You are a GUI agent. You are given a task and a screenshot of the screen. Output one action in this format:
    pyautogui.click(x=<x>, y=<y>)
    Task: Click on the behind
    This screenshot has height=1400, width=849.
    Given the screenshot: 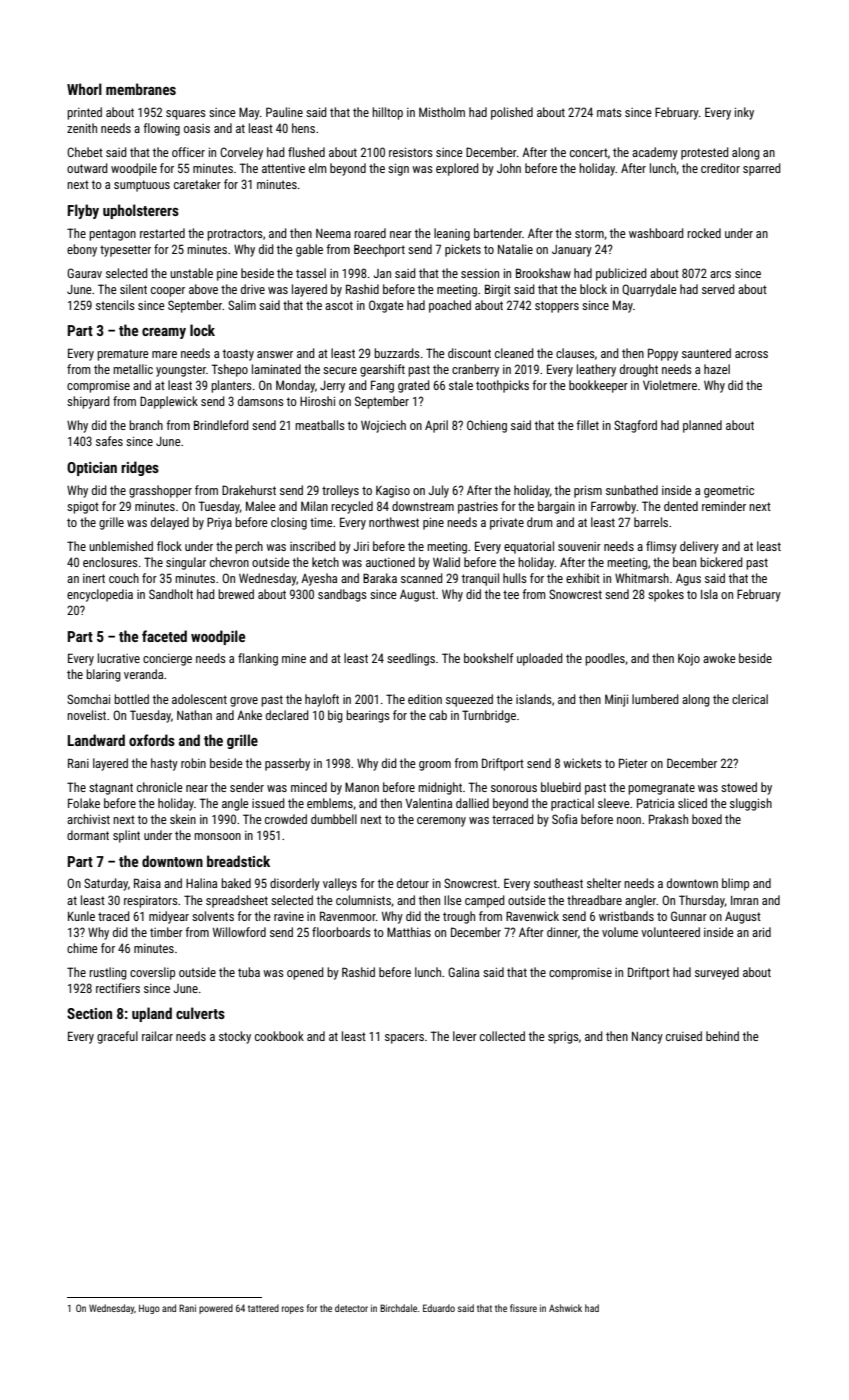 What is the action you would take?
    pyautogui.click(x=722, y=1036)
